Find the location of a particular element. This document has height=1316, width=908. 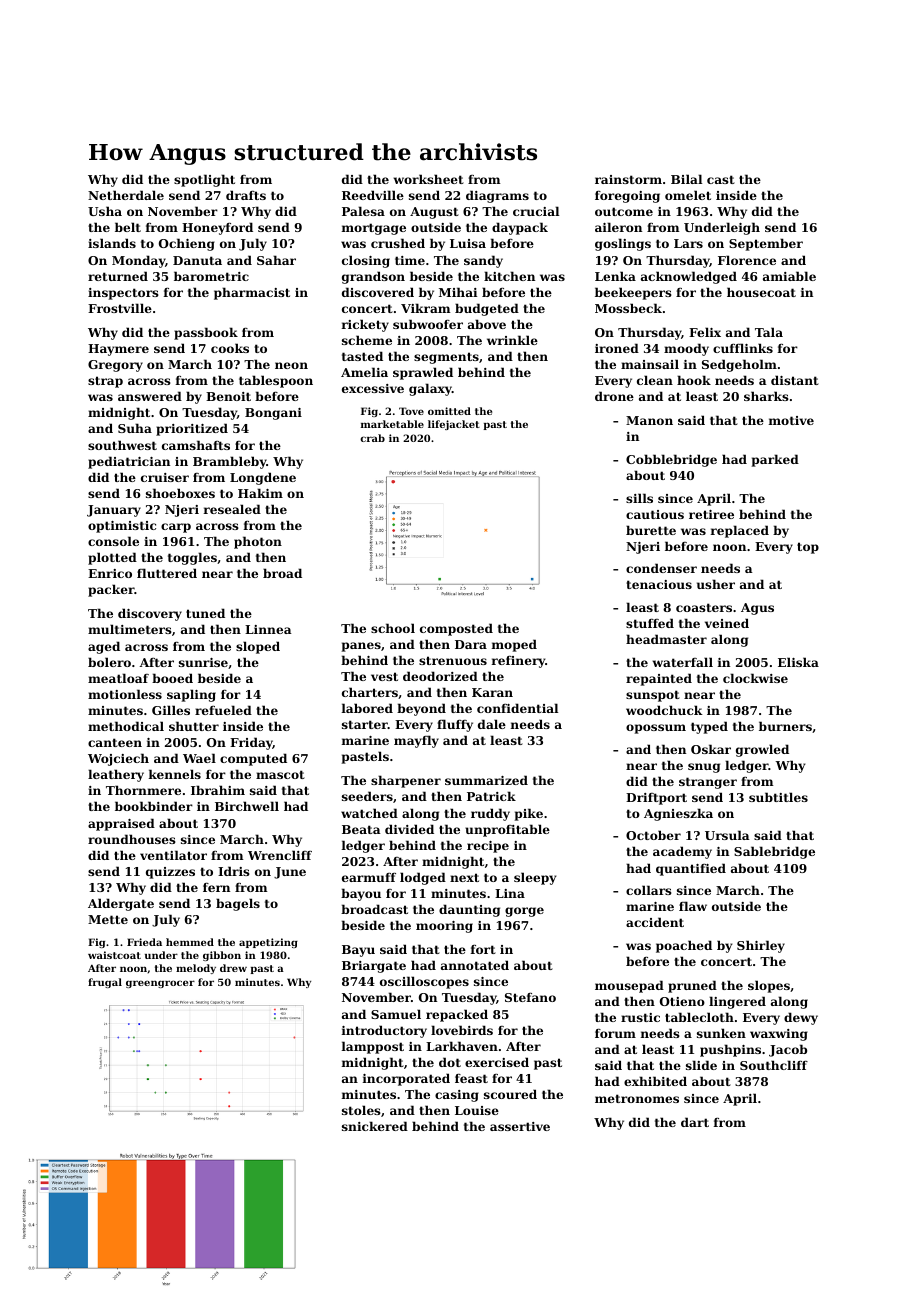

Luisa is located at coordinates (468, 243).
